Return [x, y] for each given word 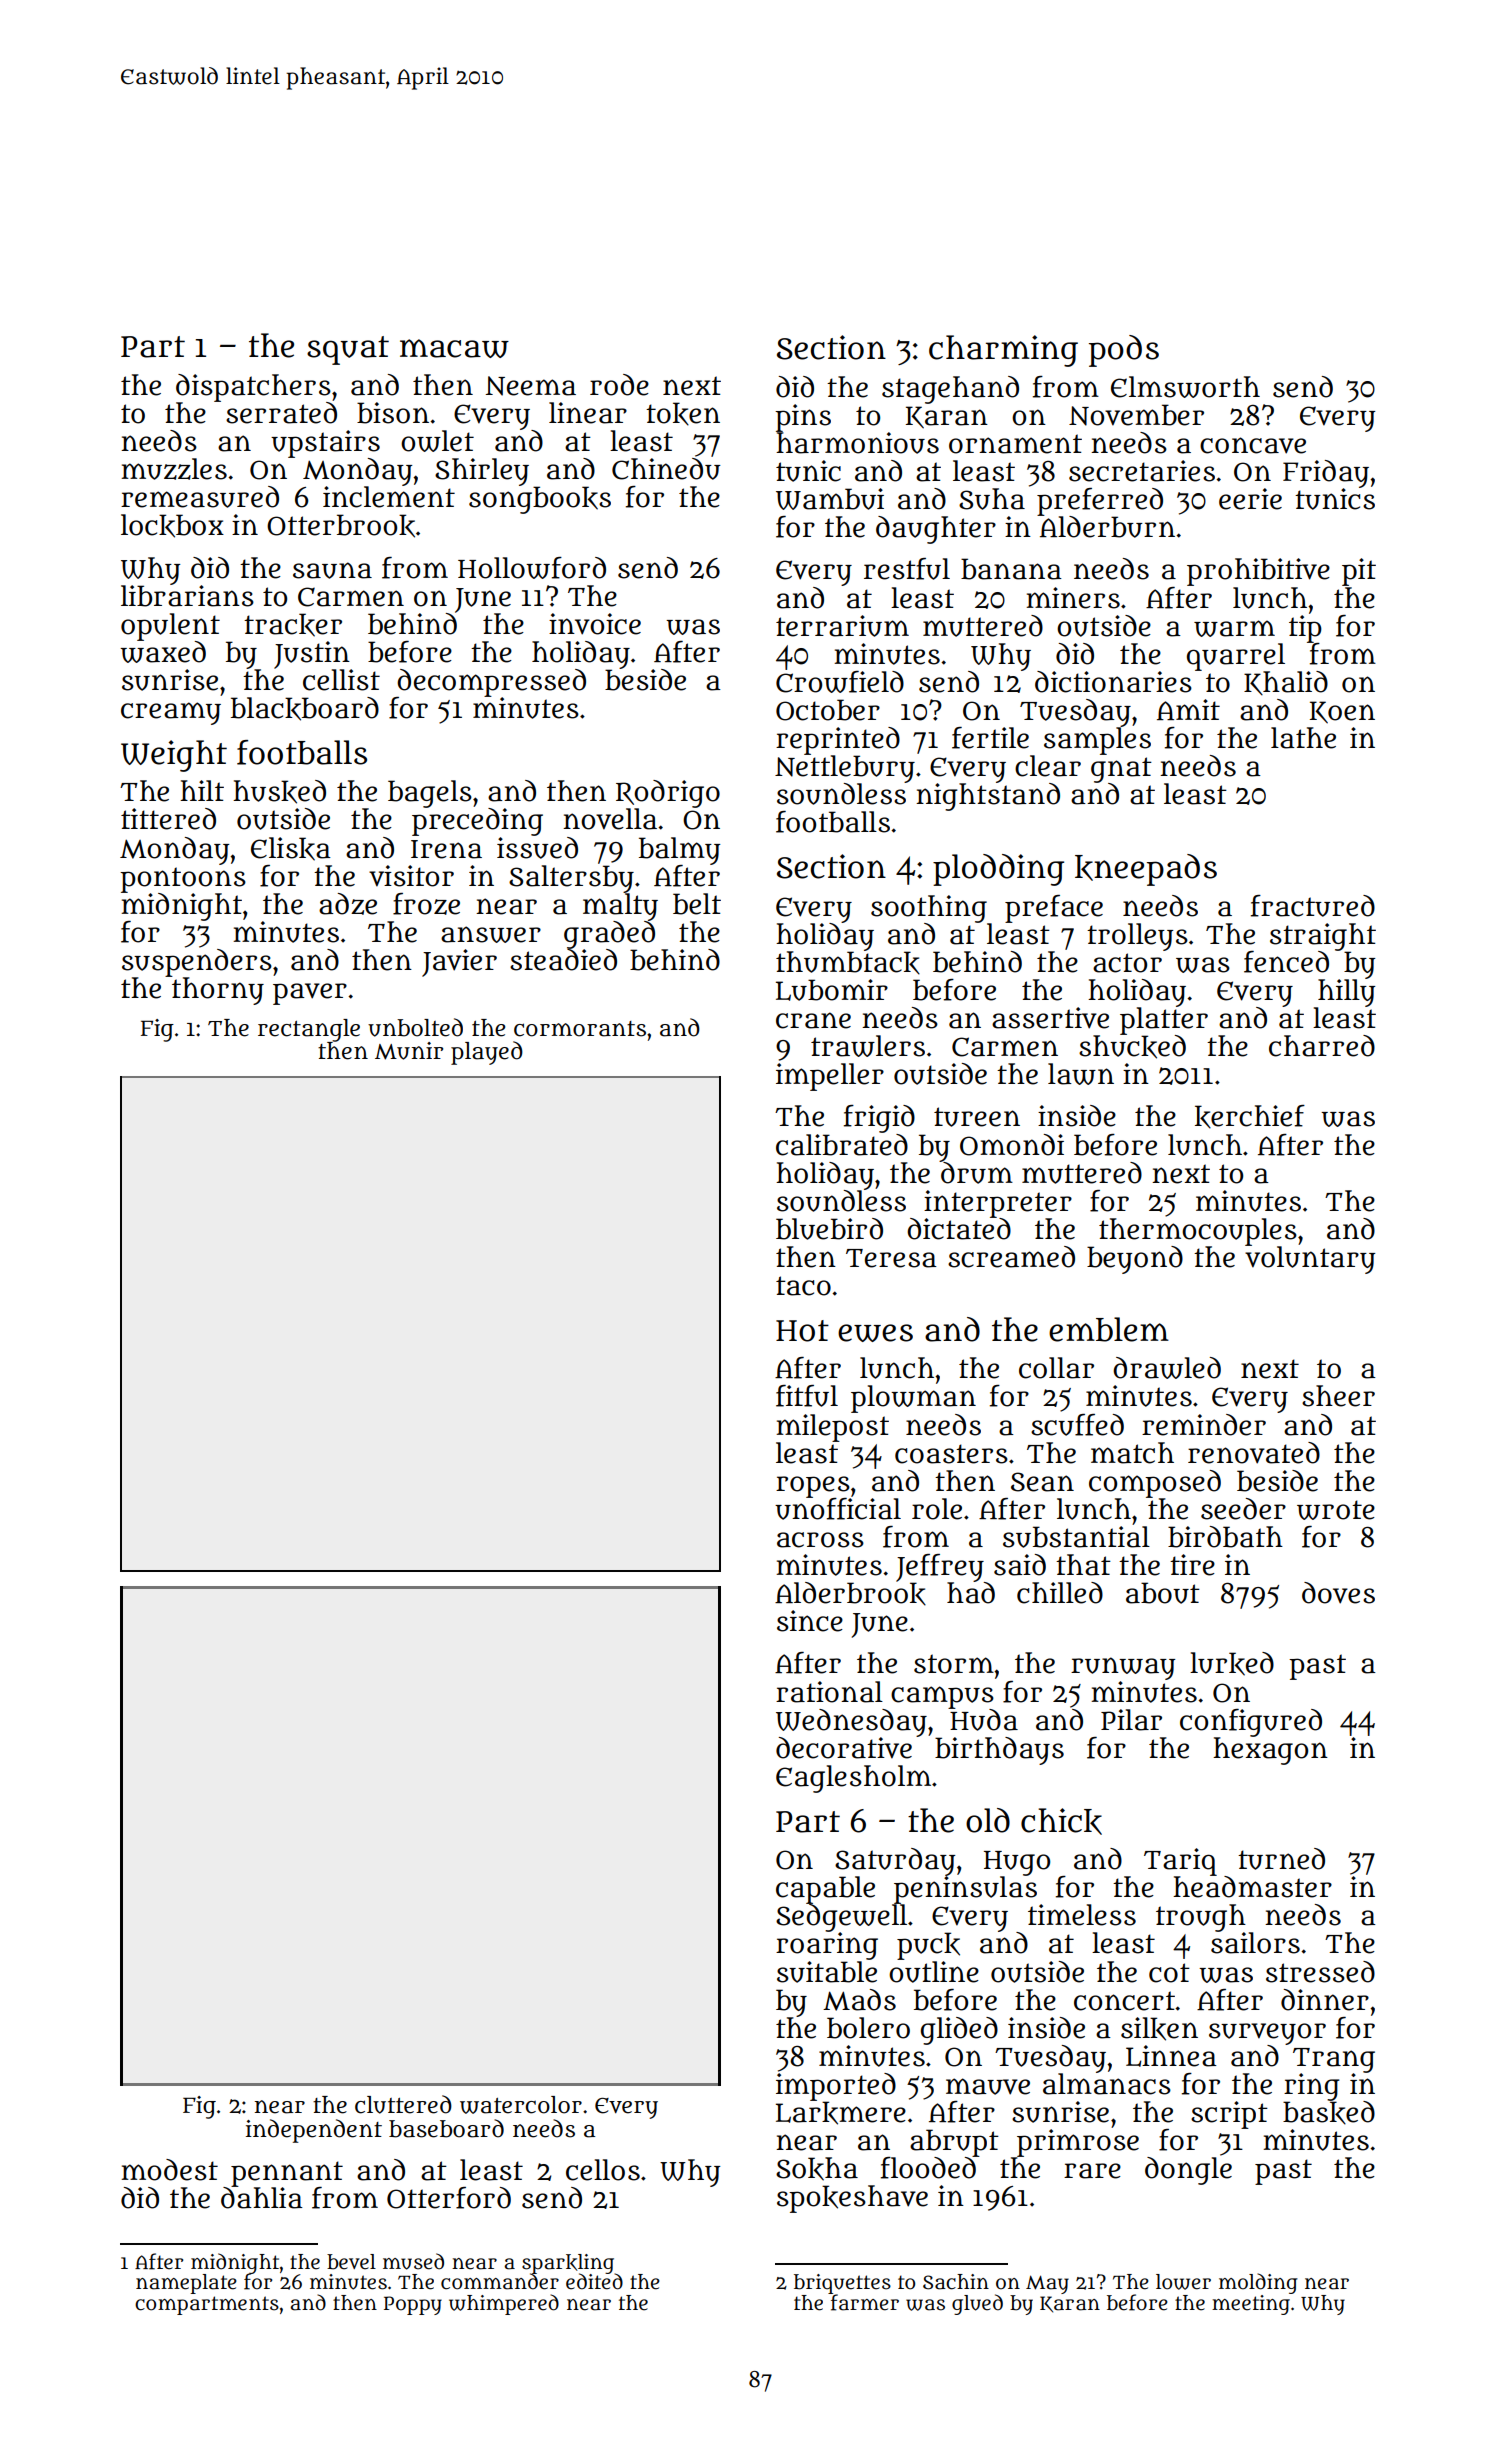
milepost [832, 1428]
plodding [998, 870]
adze [348, 904]
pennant [287, 2174]
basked [1329, 2113]
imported [836, 2087]
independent [314, 2131]
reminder [1204, 1425]
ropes [813, 1486]
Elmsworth [1185, 387]
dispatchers [253, 388]
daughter [936, 530]
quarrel [1236, 657]
